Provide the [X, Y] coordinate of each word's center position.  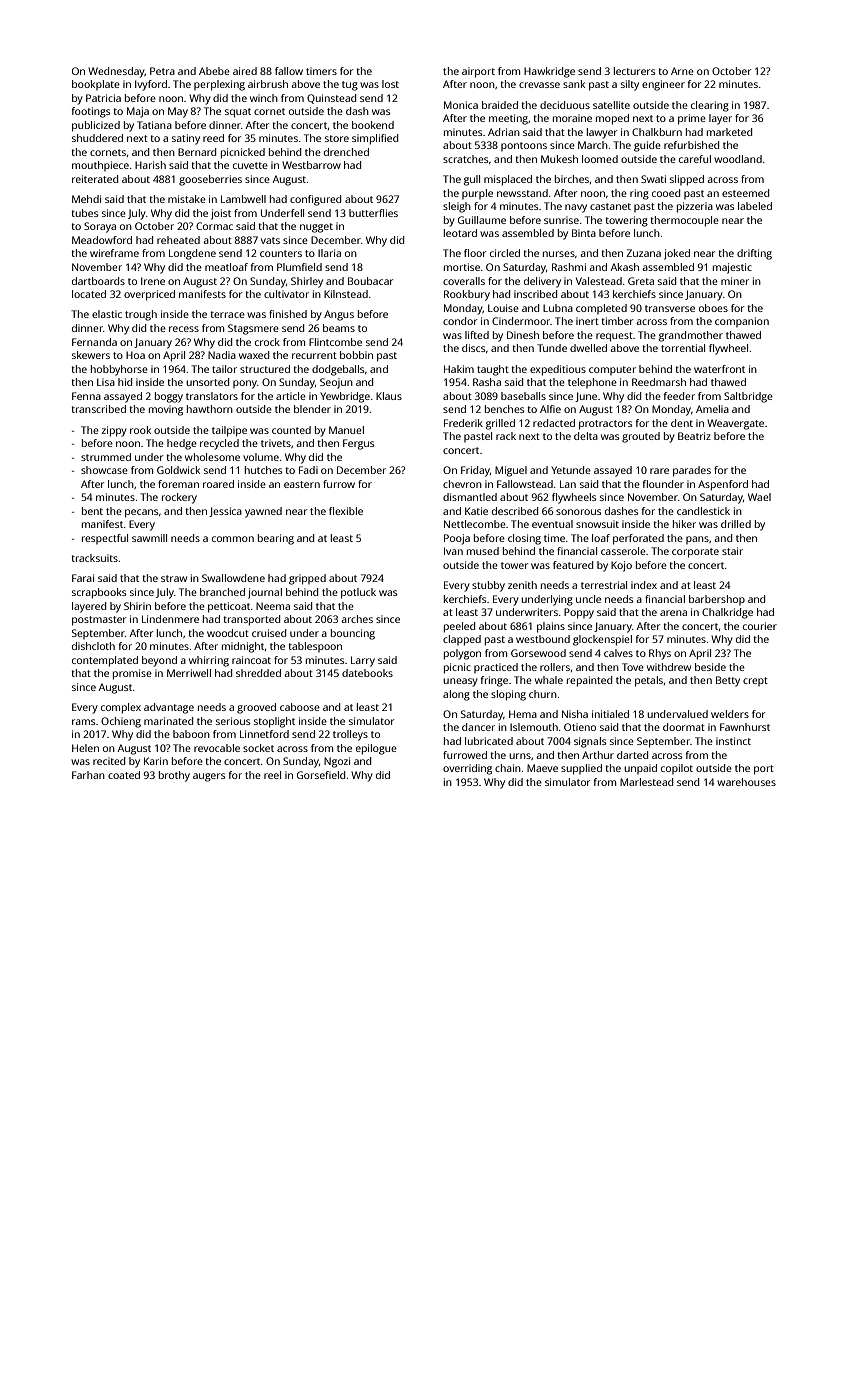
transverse [670, 308]
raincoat [251, 660]
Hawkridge [549, 72]
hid [125, 382]
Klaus [389, 396]
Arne [682, 71]
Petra [162, 71]
